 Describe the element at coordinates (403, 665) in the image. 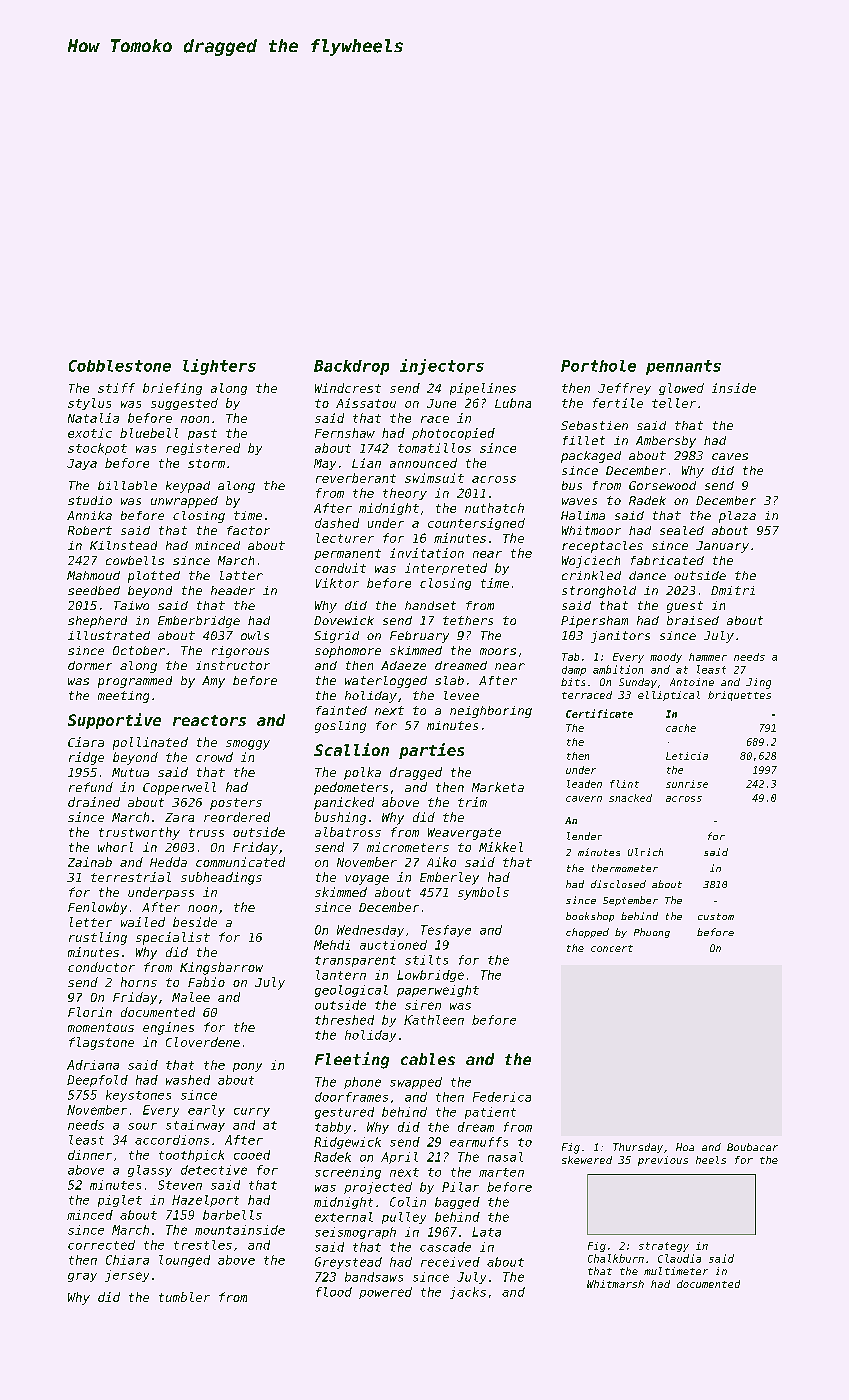

I see `Adaeze` at that location.
